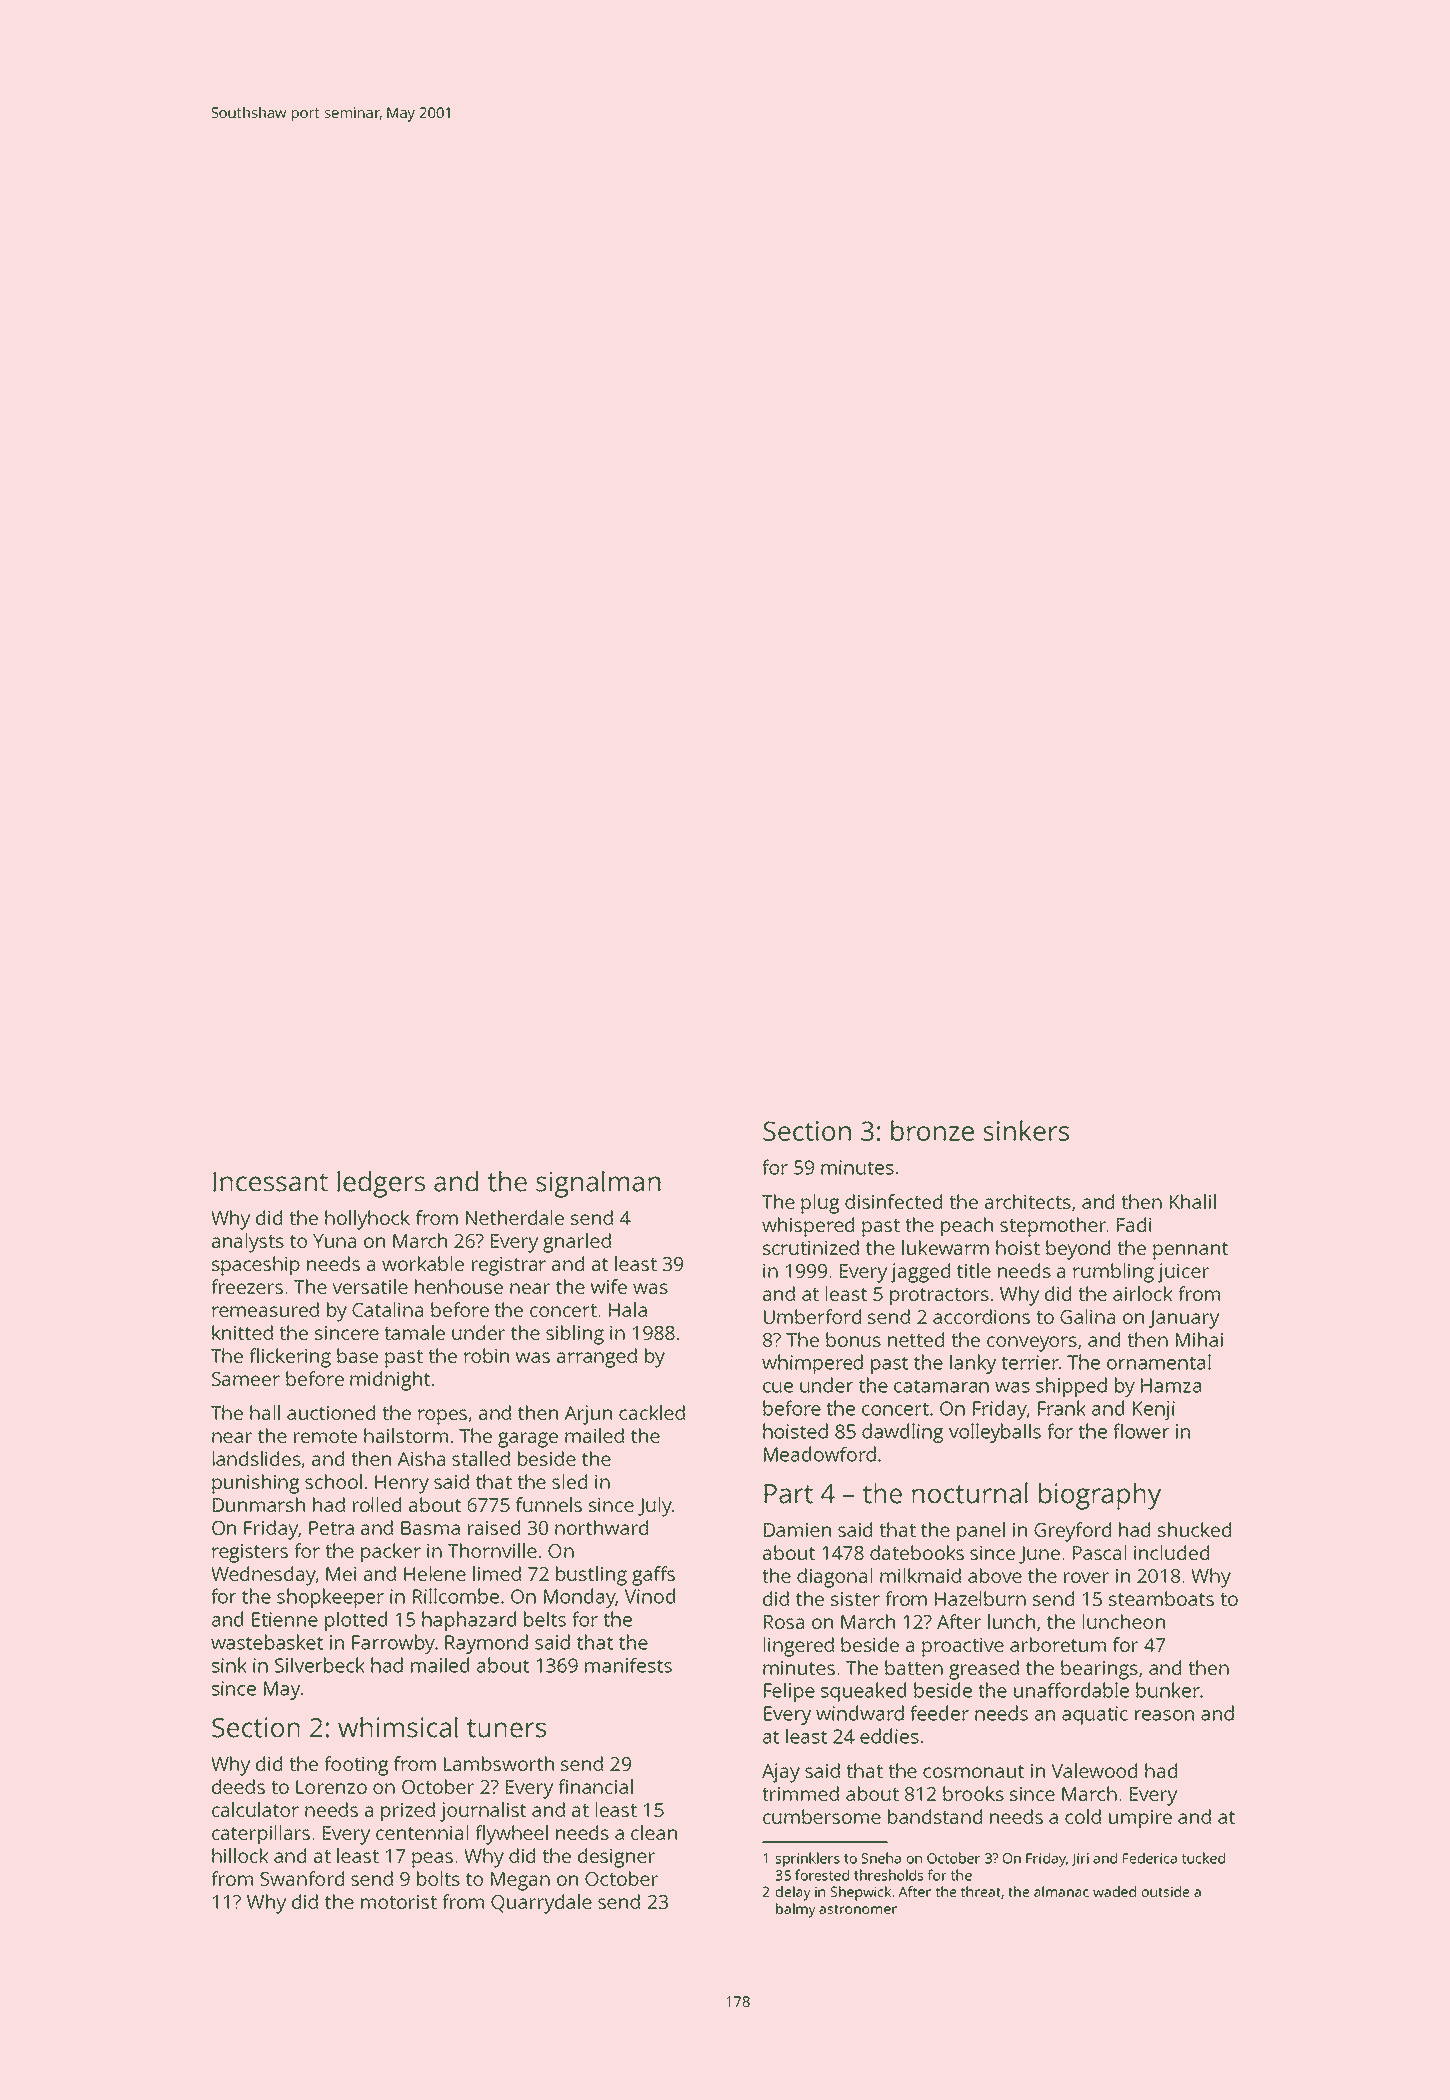 This document has height=2100, width=1450. What do you see at coordinates (932, 1130) in the document?
I see `bronze` at bounding box center [932, 1130].
